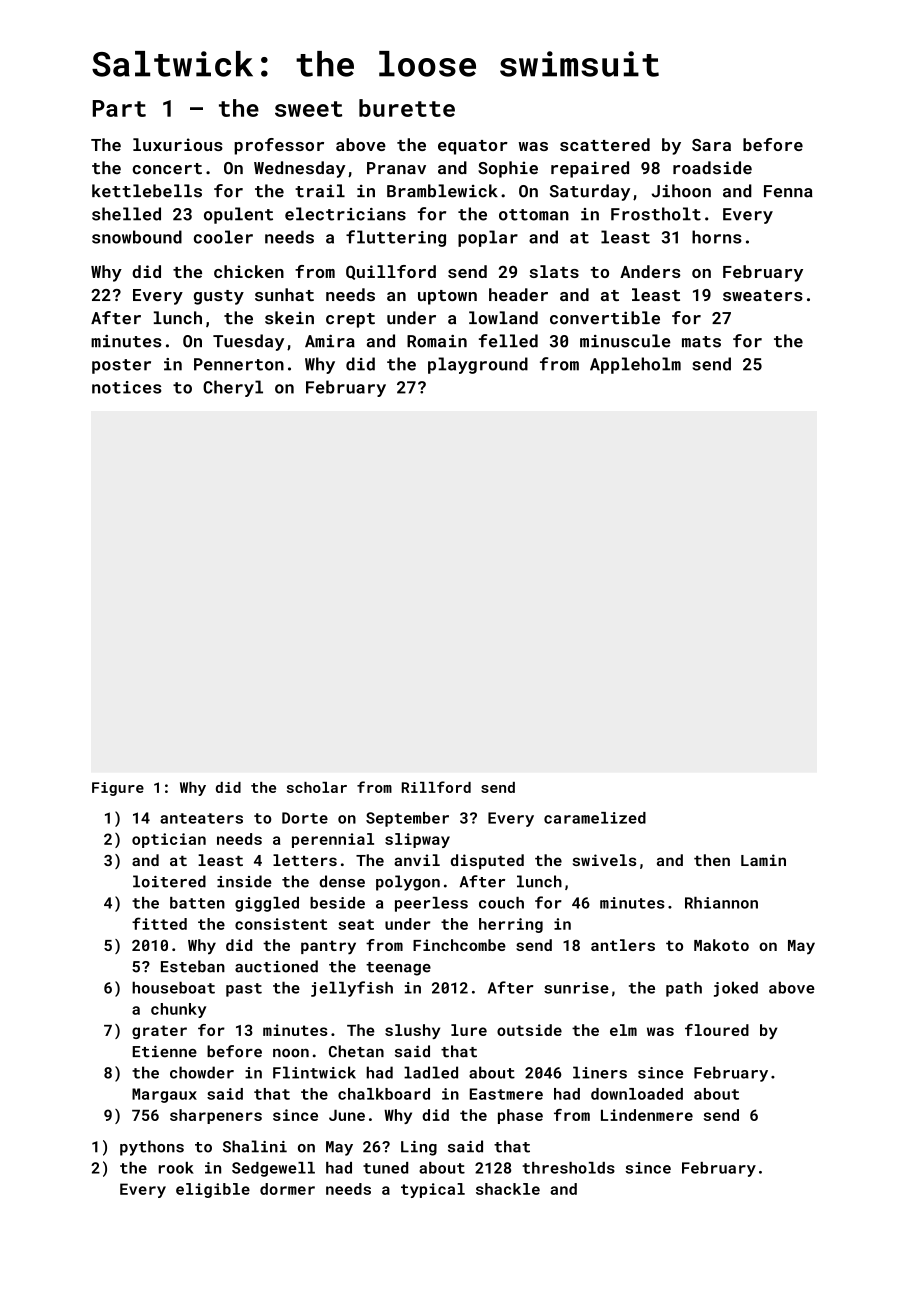 This image has height=1316, width=908. I want to click on Chetan, so click(356, 1051).
